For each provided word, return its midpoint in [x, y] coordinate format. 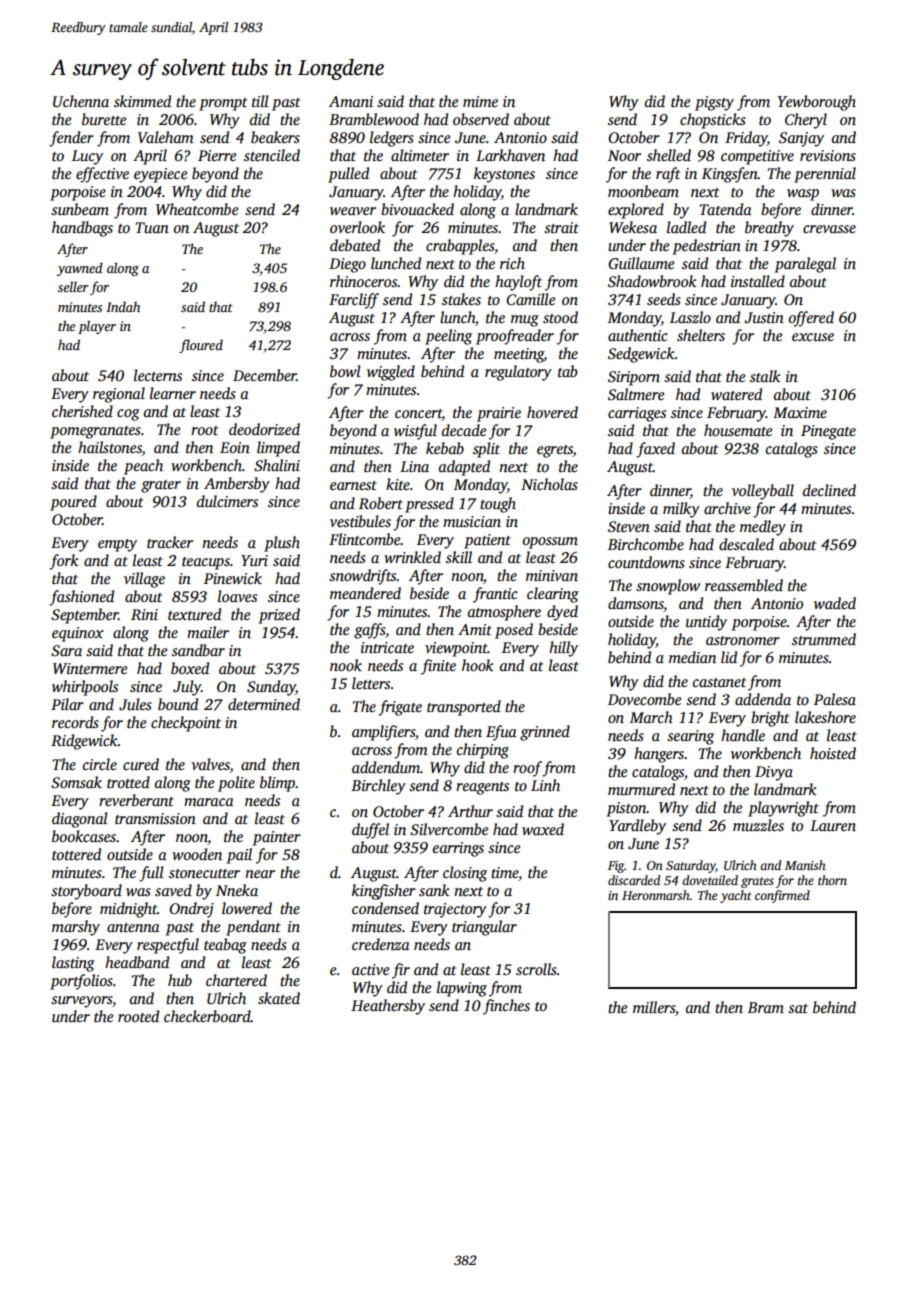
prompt [223, 104]
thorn [832, 880]
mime [480, 101]
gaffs [369, 631]
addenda [763, 699]
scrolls [536, 969]
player [97, 327]
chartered [236, 980]
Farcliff [354, 301]
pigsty [714, 103]
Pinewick [233, 578]
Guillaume [641, 263]
